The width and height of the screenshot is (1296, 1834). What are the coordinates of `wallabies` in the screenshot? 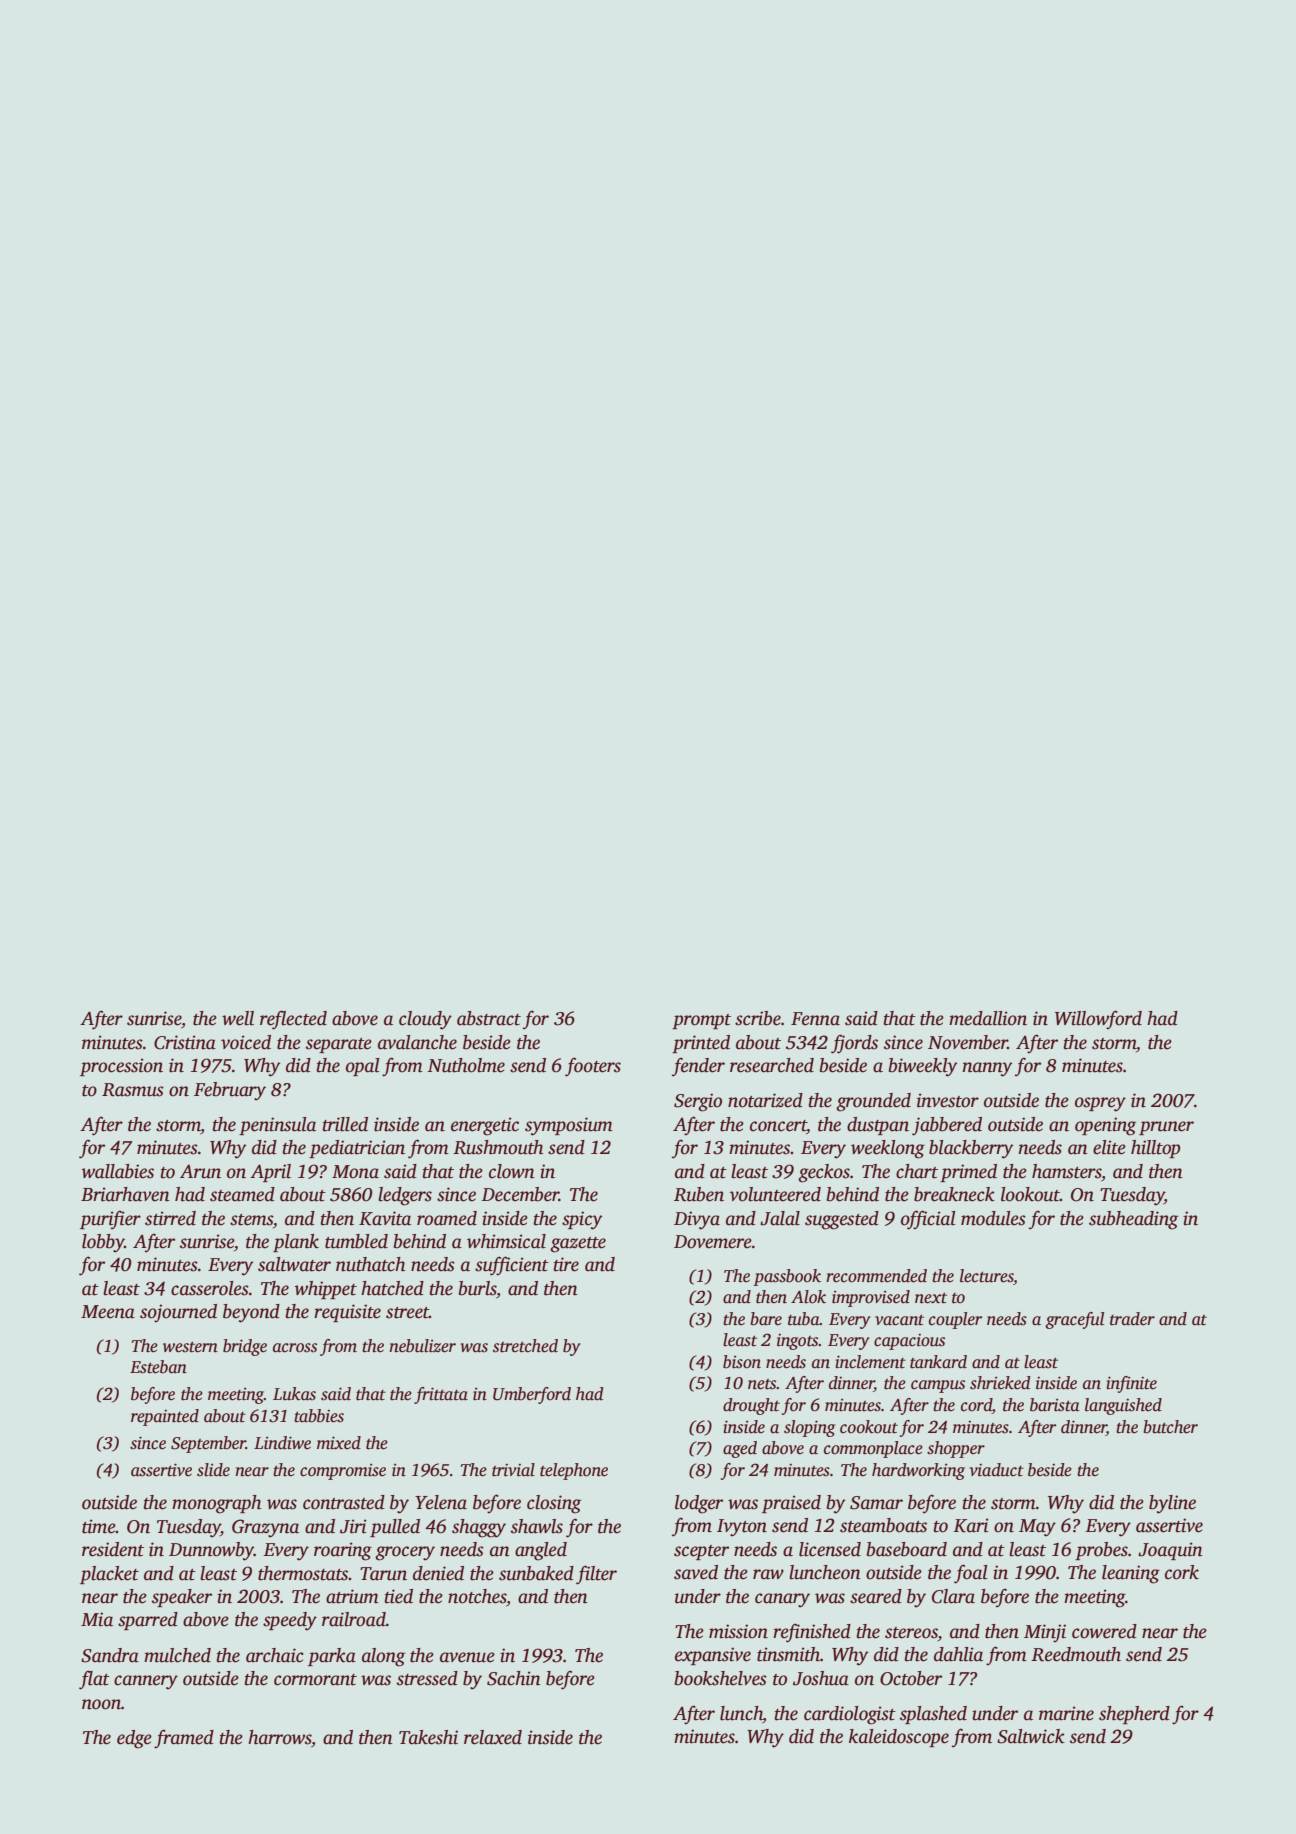 It's located at (118, 1171).
